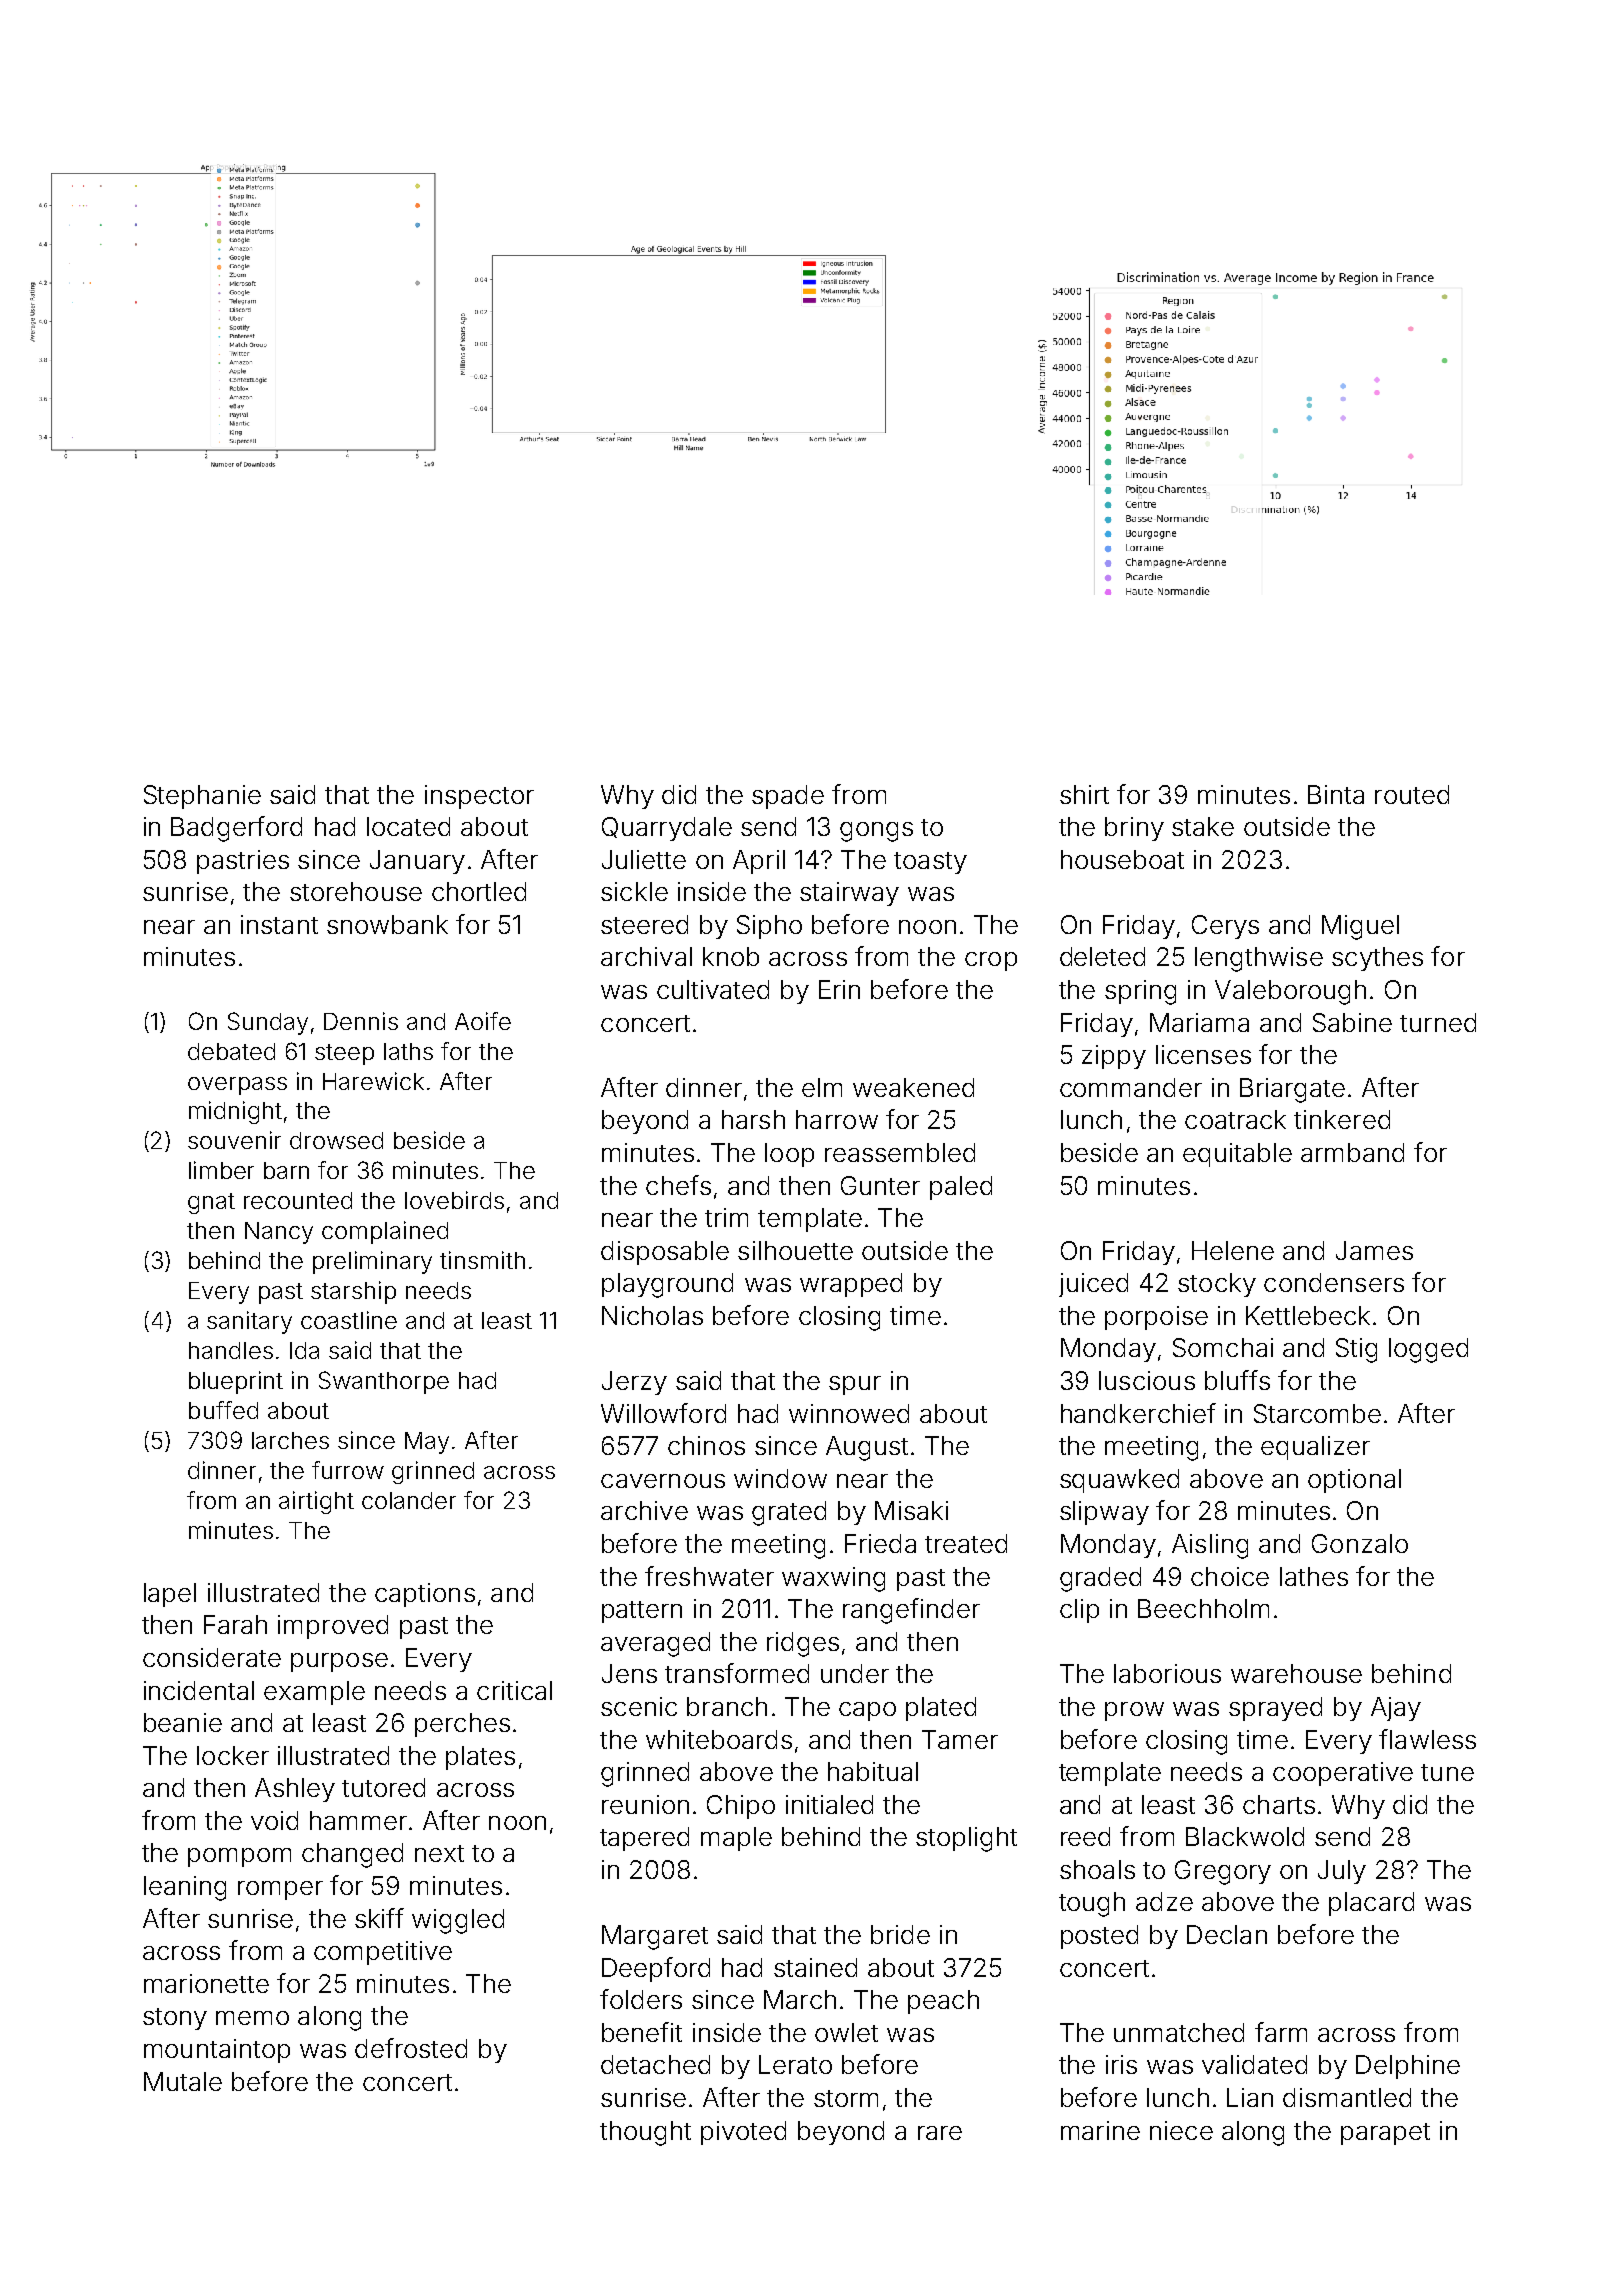 Image resolution: width=1620 pixels, height=2292 pixels. Describe the element at coordinates (479, 797) in the document. I see `inspector` at that location.
